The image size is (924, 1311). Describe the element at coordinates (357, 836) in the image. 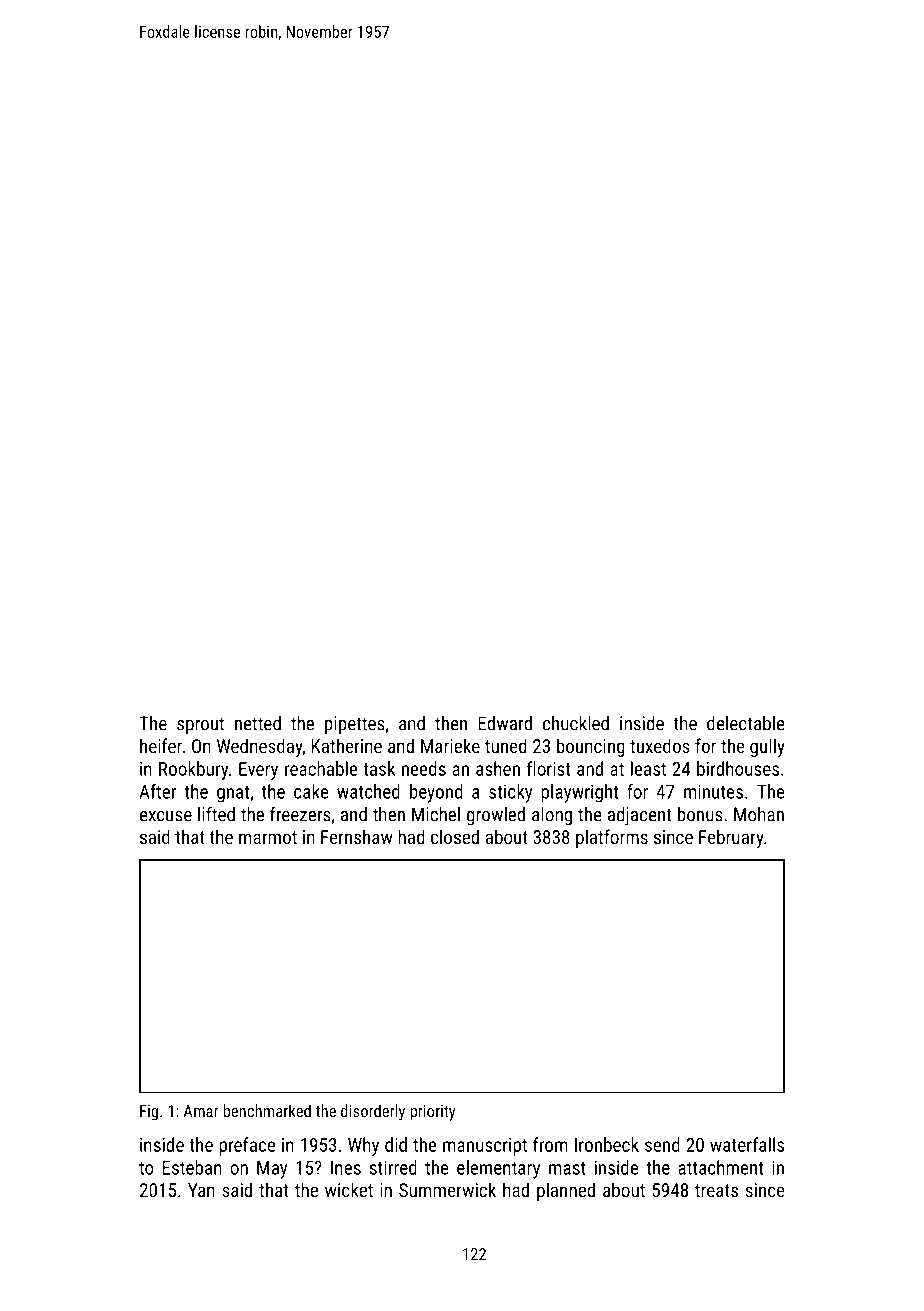

I see `Fernshaw` at that location.
